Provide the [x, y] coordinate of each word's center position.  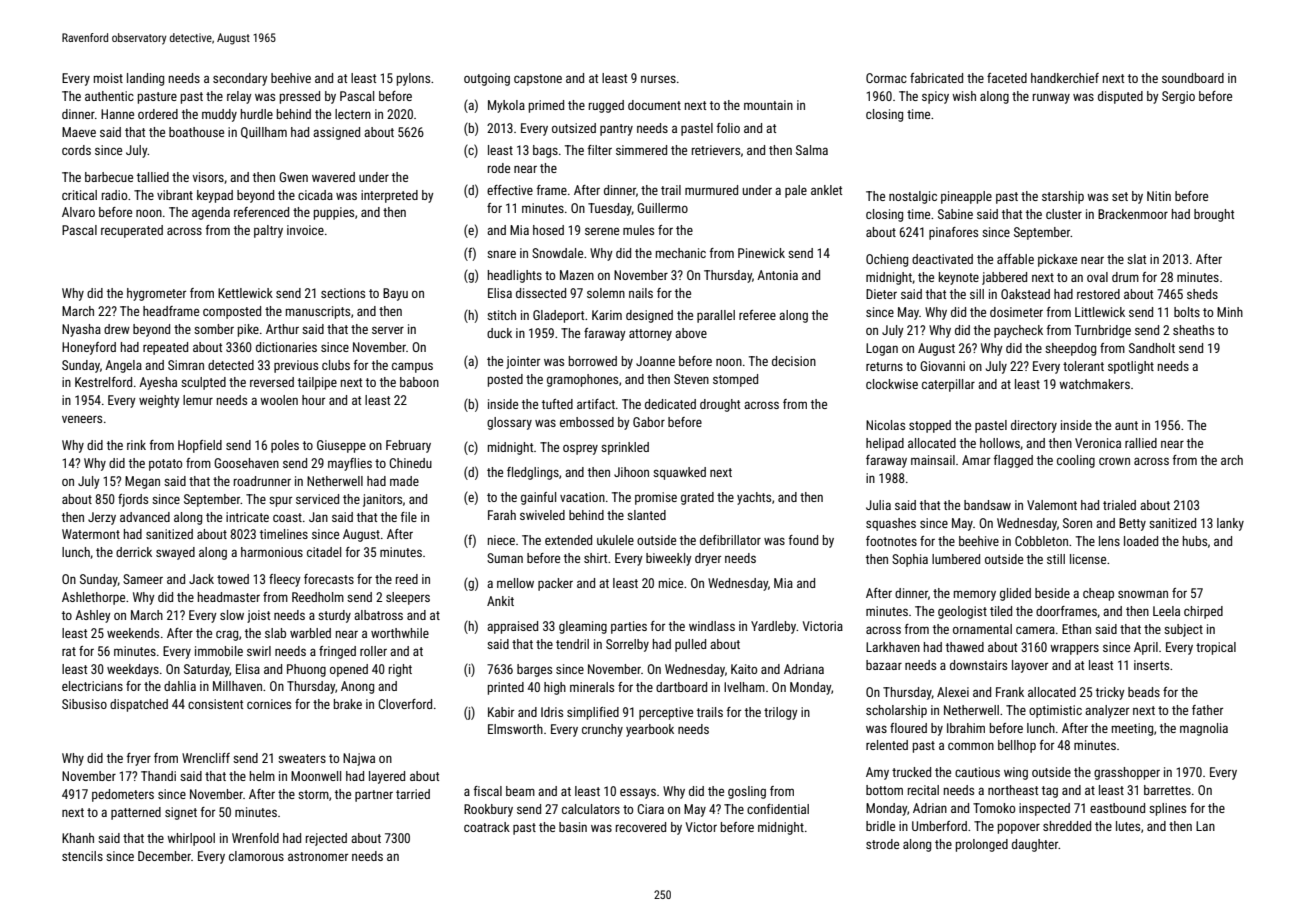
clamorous [256, 856]
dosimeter [1016, 312]
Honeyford [89, 348]
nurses [658, 79]
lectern [353, 114]
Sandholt [1152, 348]
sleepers [408, 598]
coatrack [487, 827]
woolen [279, 400]
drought [720, 405]
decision [794, 361]
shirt [595, 558]
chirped [1203, 612]
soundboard [1193, 78]
